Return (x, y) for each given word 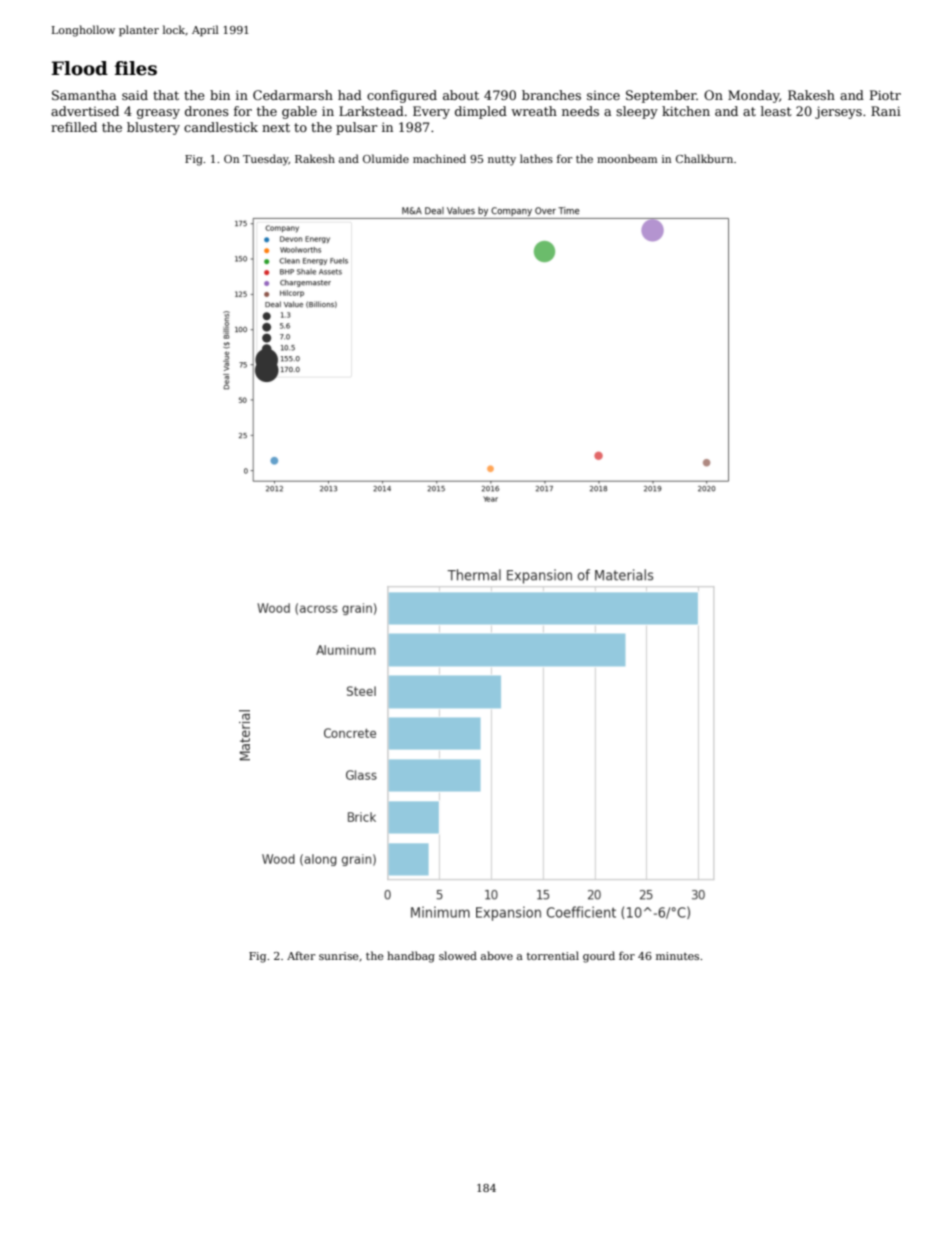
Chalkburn (704, 158)
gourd (599, 957)
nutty (502, 160)
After (301, 955)
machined (439, 158)
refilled (74, 127)
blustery (153, 128)
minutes (677, 956)
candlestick (221, 127)
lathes (536, 158)
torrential (553, 955)
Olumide (386, 158)
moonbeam (627, 158)
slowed (458, 955)
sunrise (339, 956)
